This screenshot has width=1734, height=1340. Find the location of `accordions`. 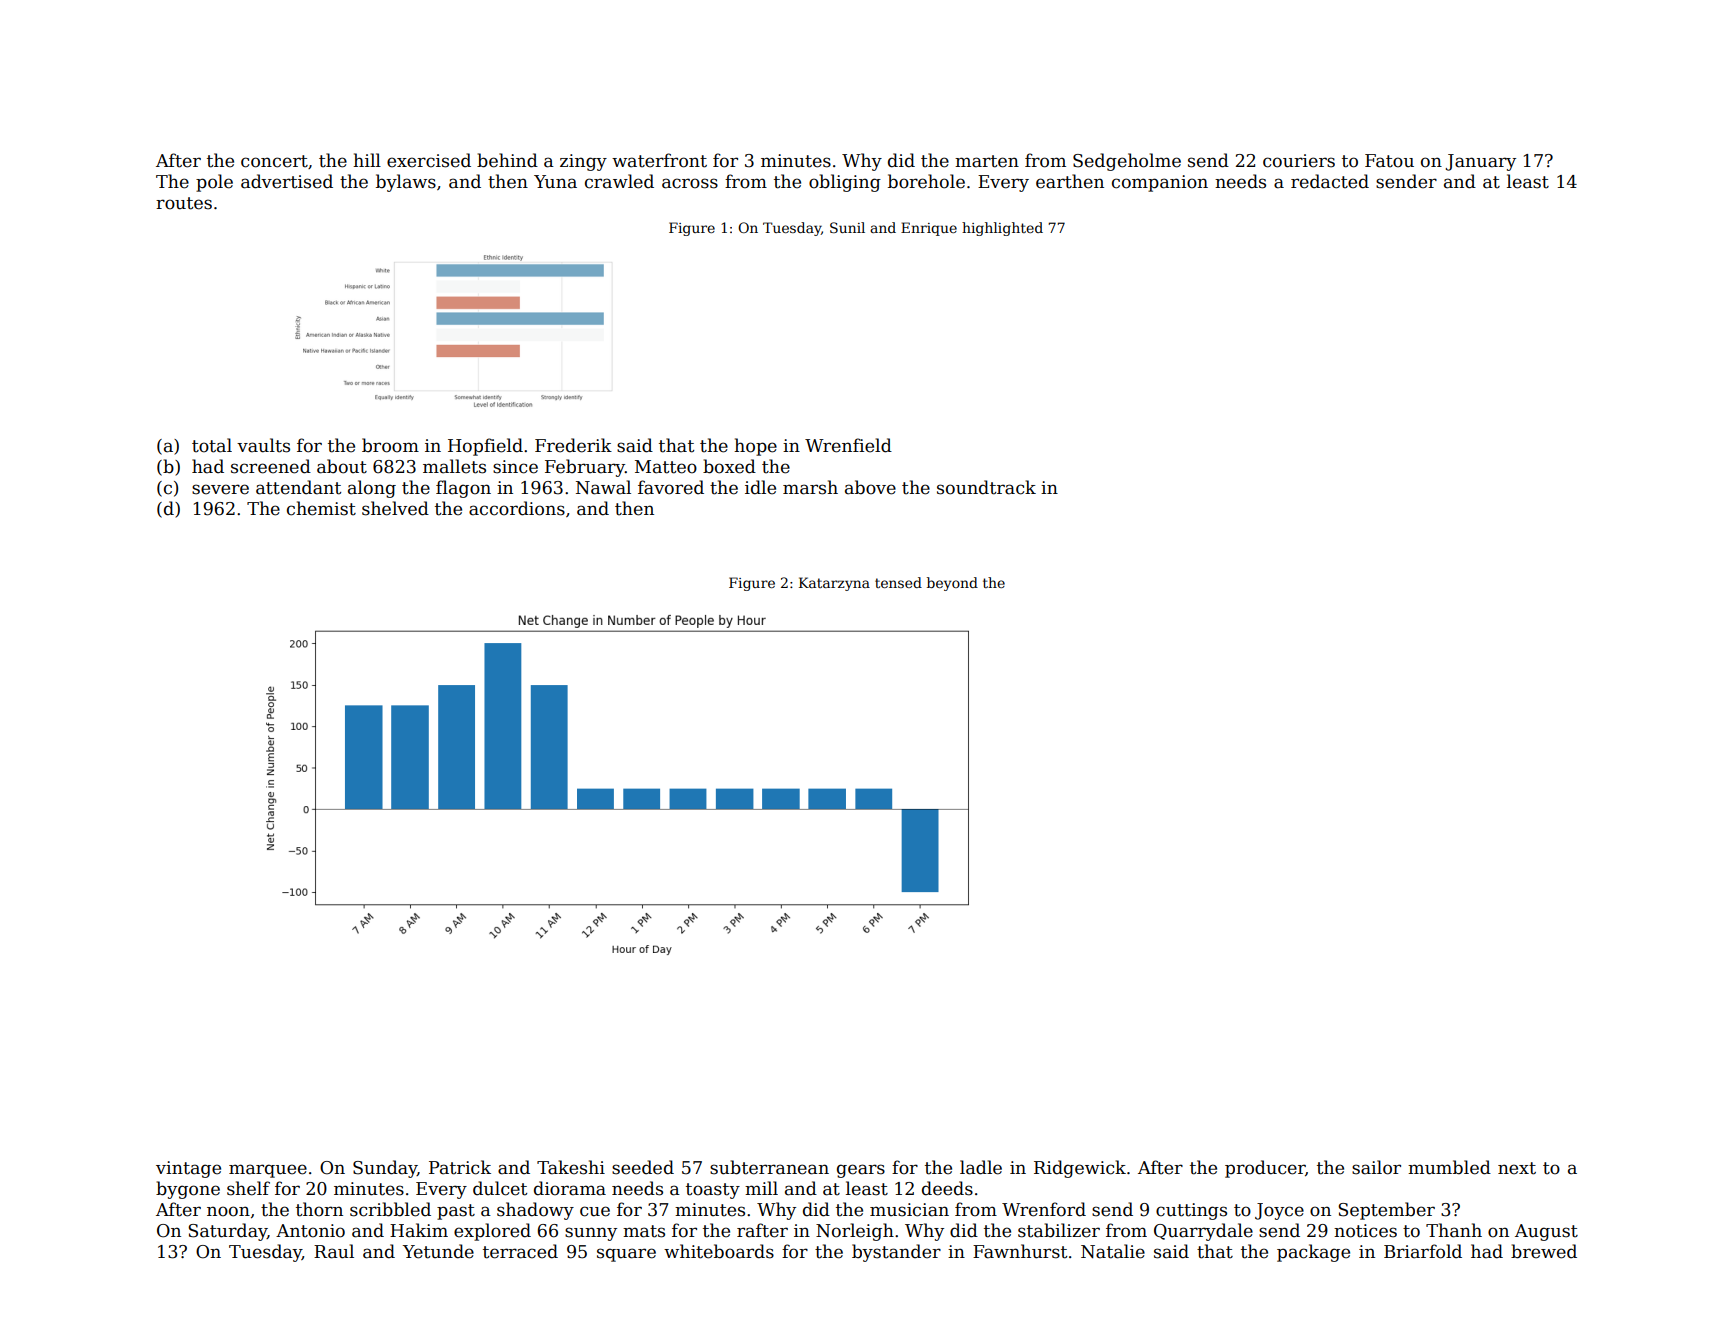

accordions is located at coordinates (517, 508).
